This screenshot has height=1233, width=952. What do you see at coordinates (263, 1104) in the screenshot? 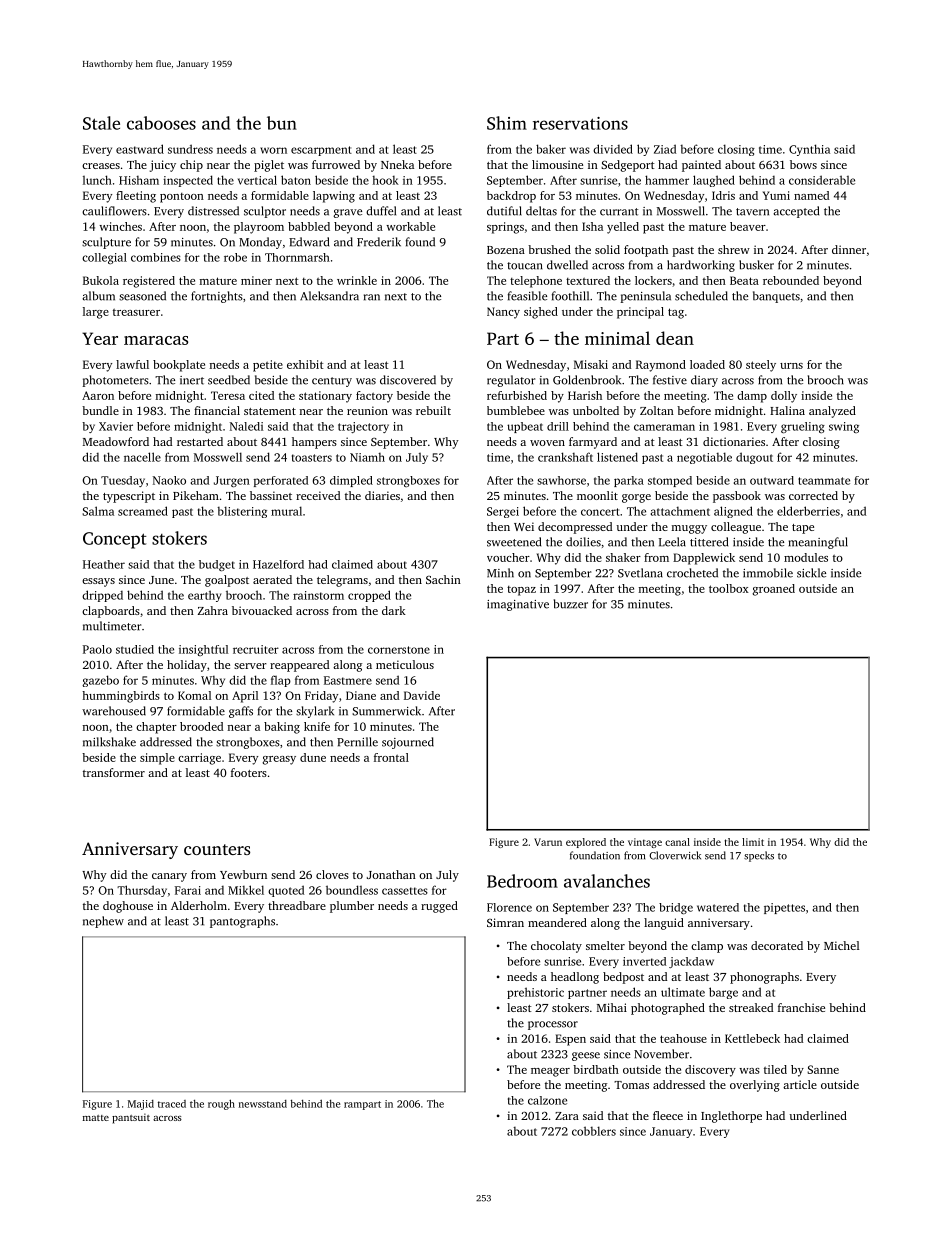
I see `newsstand` at bounding box center [263, 1104].
